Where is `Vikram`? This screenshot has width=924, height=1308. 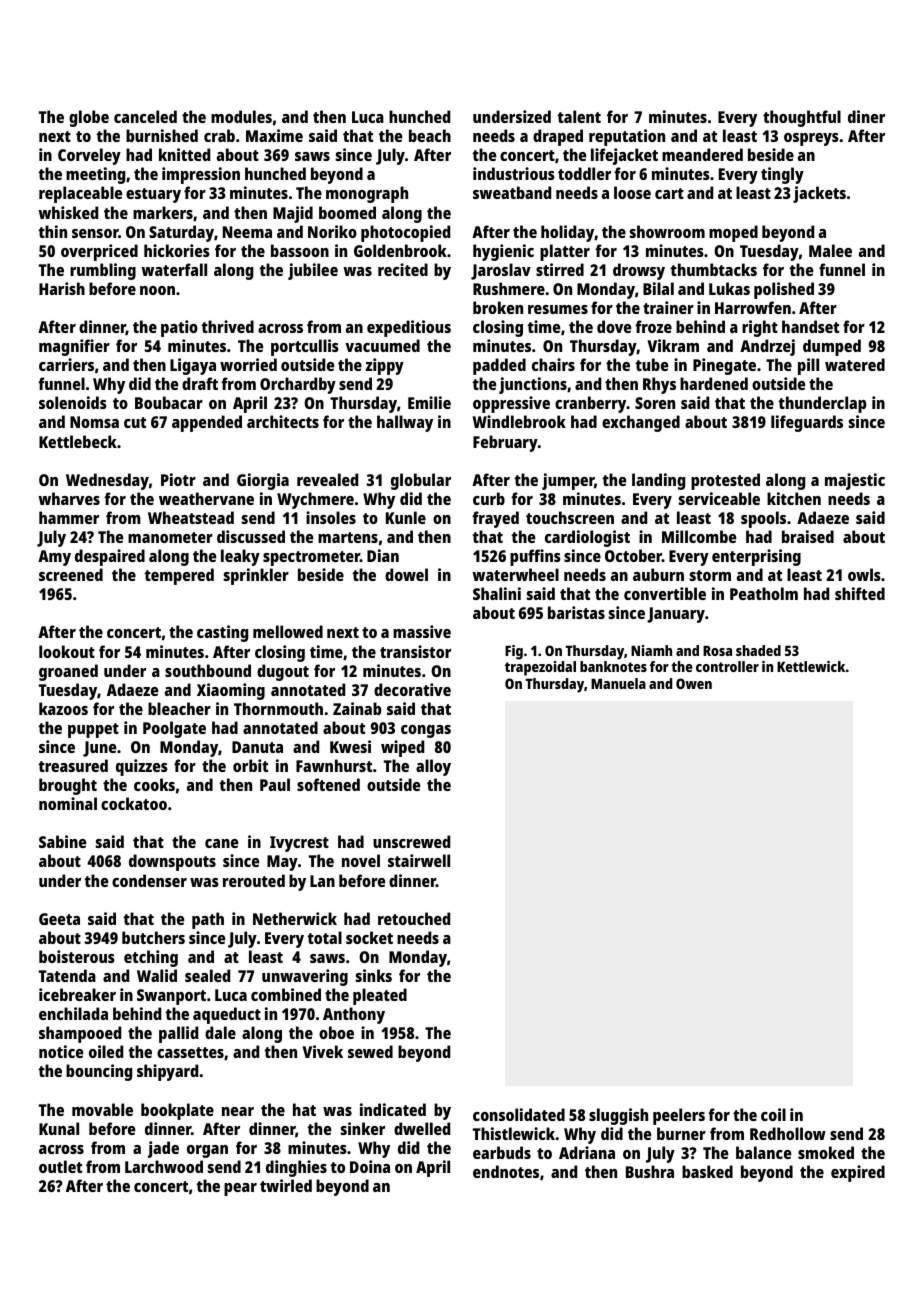
Vikram is located at coordinates (673, 345).
